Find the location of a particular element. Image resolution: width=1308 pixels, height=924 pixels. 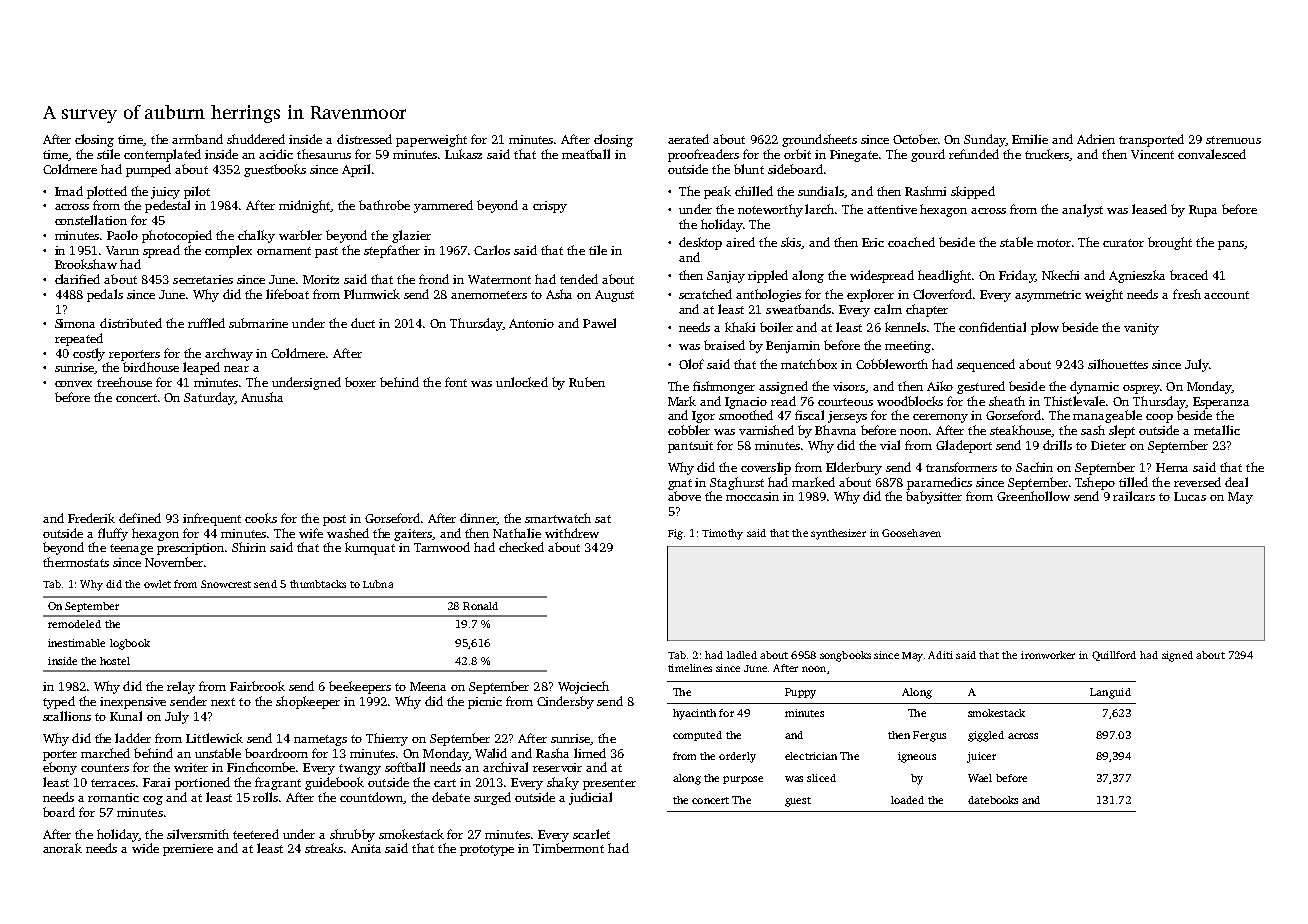

infrequent is located at coordinates (212, 519).
